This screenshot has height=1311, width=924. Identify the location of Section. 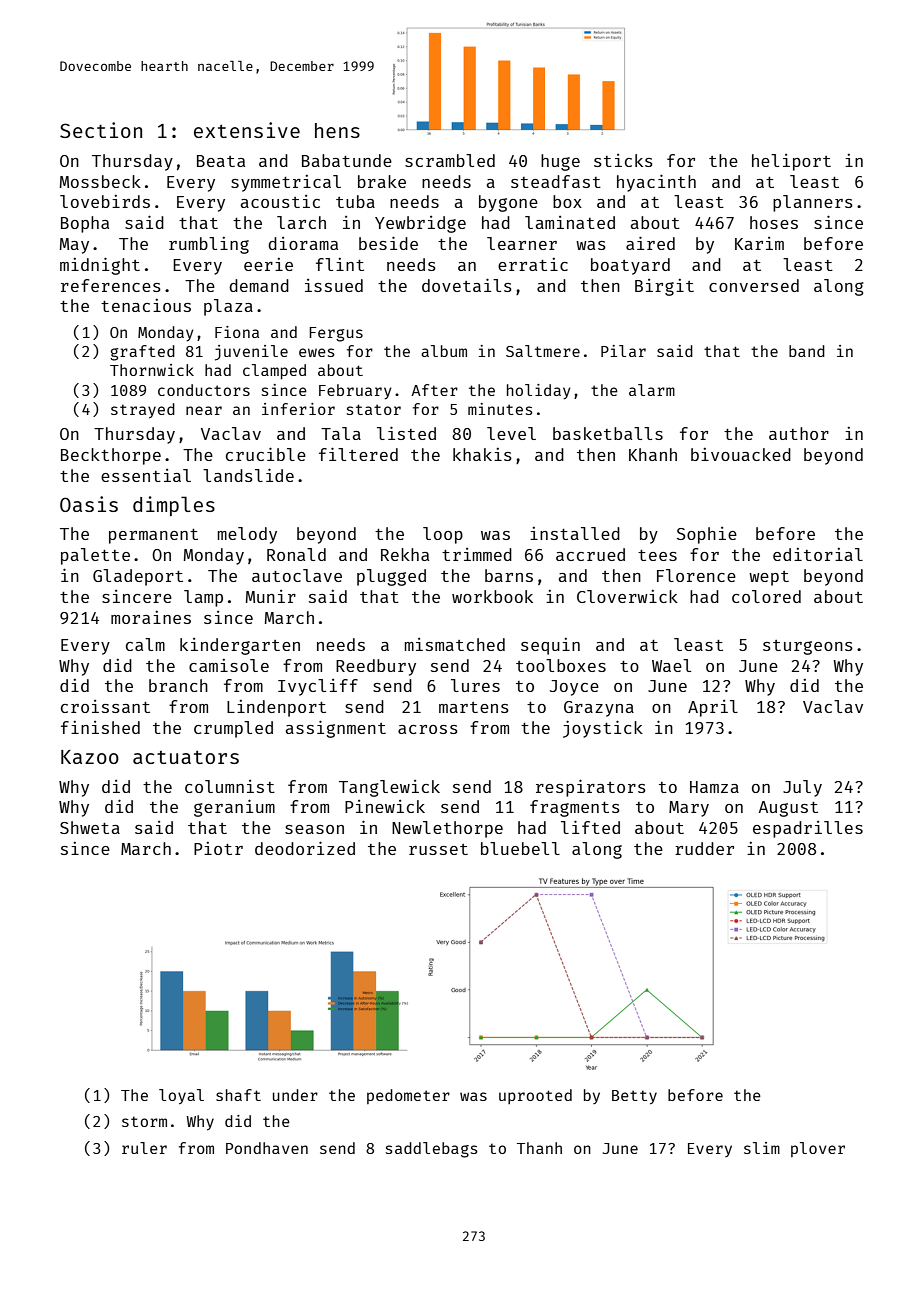
(101, 130).
